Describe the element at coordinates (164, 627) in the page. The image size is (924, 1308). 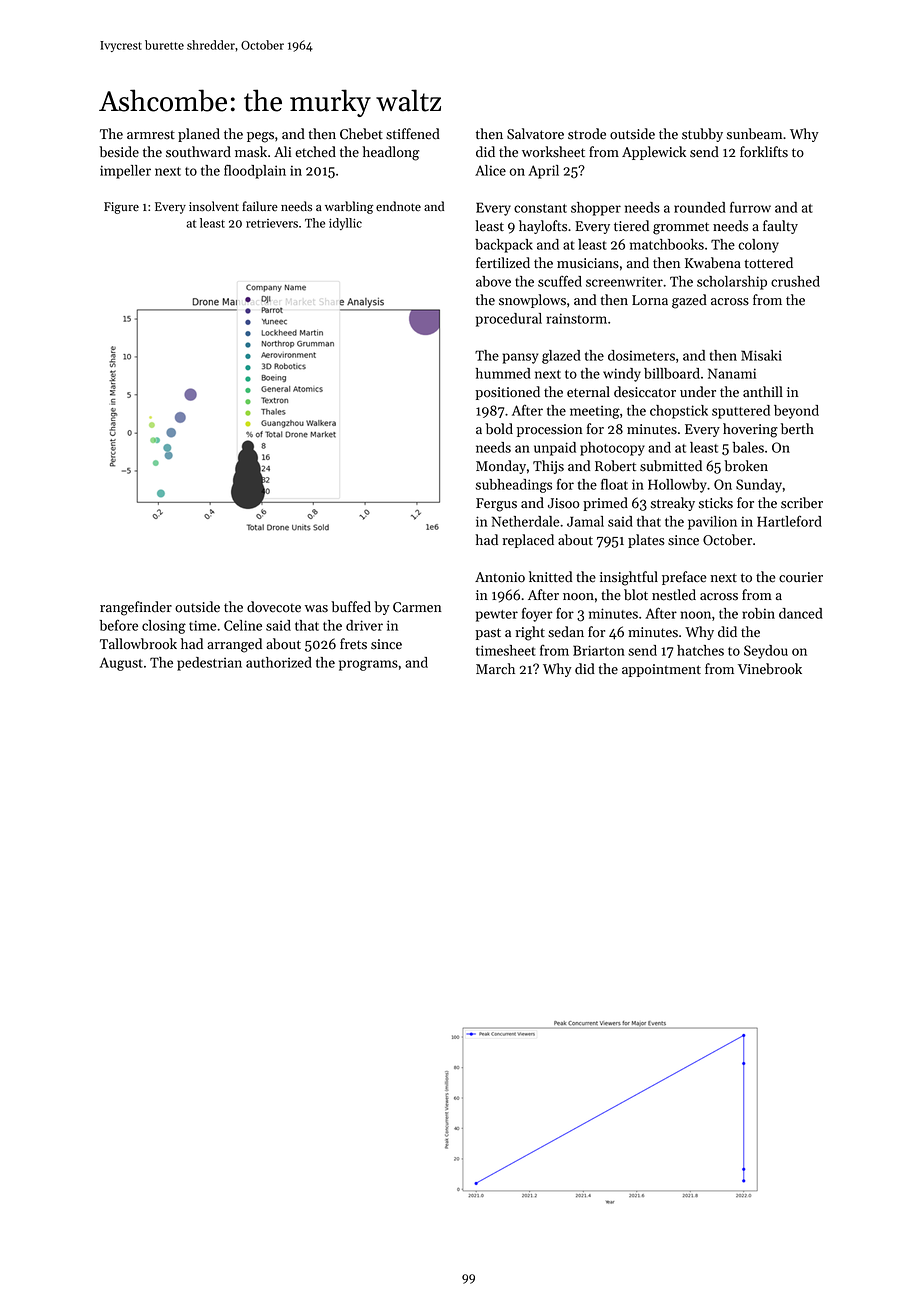
I see `closing` at that location.
